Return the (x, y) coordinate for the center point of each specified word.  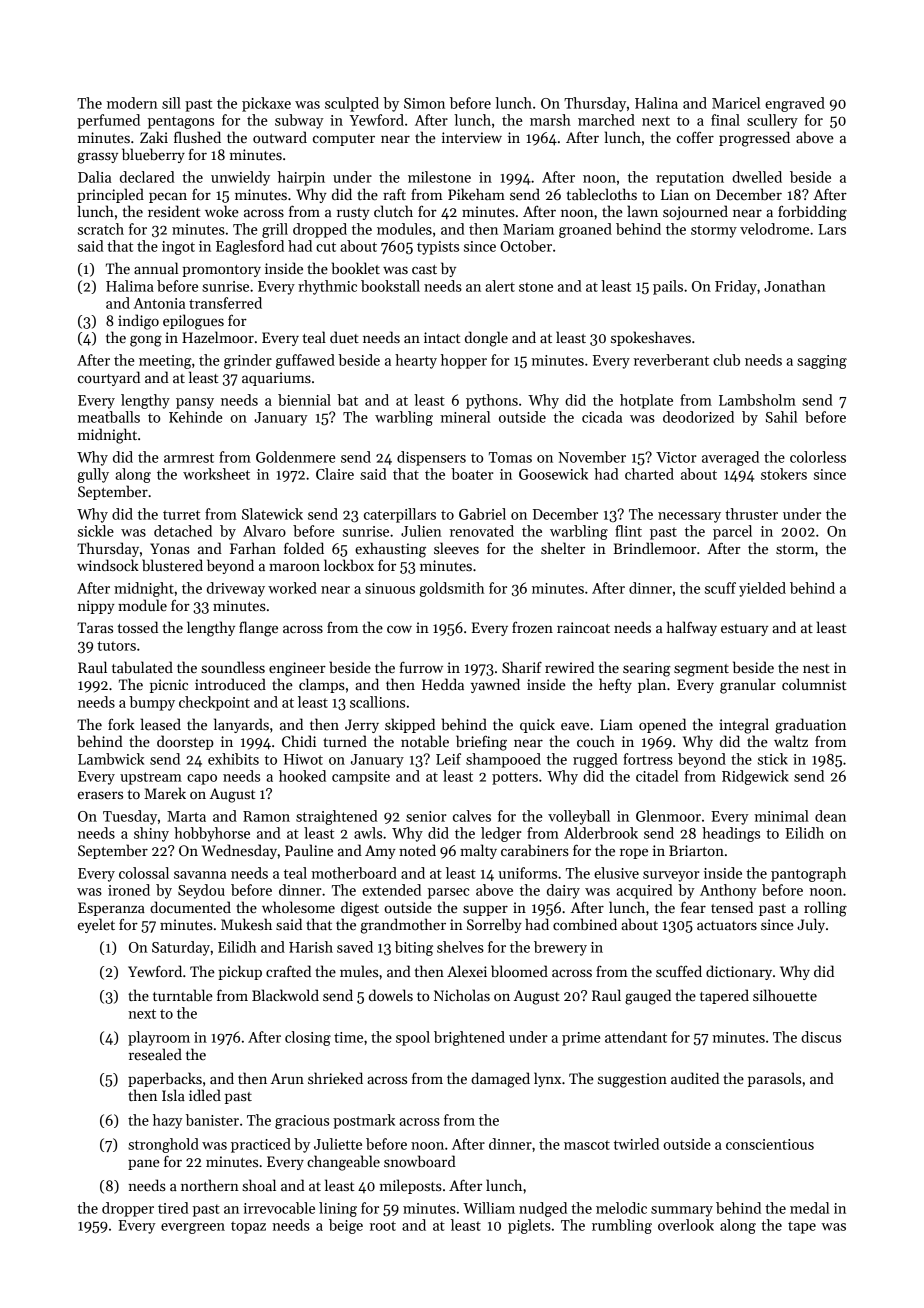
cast (424, 269)
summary (682, 1211)
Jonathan (795, 286)
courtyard (109, 378)
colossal (144, 873)
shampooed (503, 760)
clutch (393, 211)
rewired (569, 667)
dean (830, 816)
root (383, 1226)
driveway (236, 589)
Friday (736, 287)
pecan (168, 197)
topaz (248, 1227)
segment (701, 670)
